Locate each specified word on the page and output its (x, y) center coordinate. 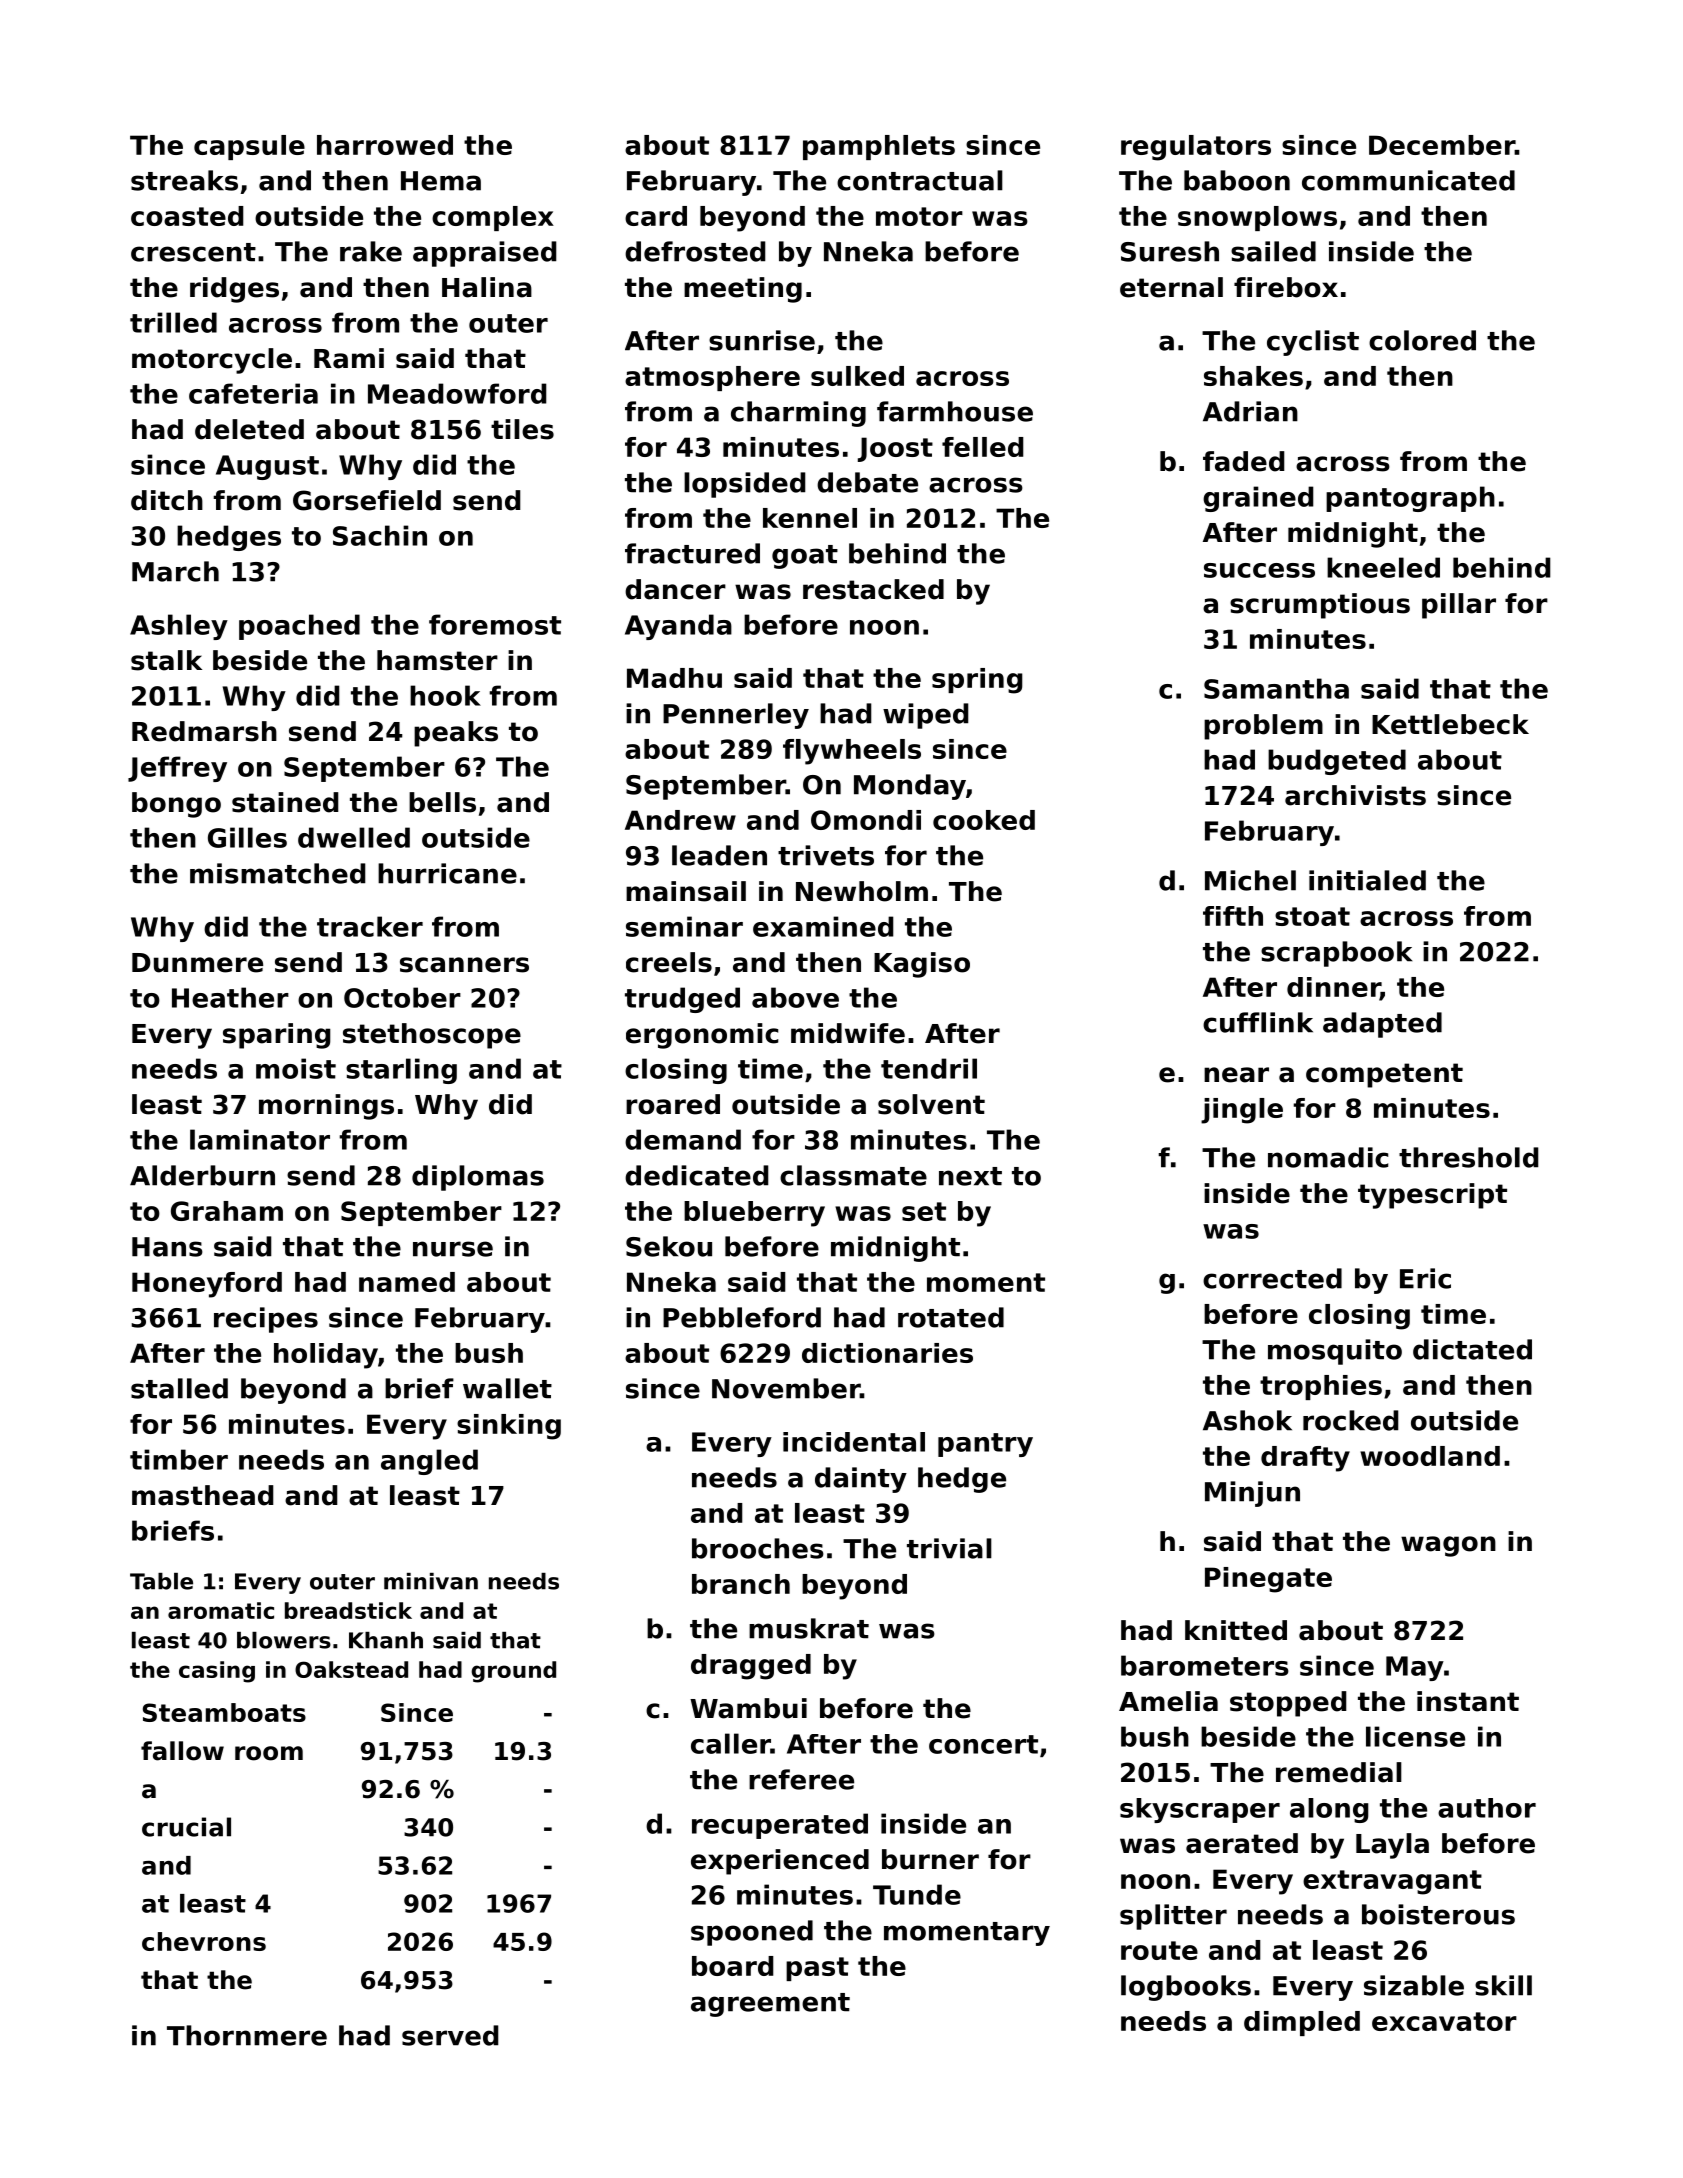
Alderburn (202, 1175)
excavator (1444, 2021)
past (817, 1969)
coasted (187, 216)
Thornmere (247, 2035)
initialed (1367, 880)
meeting (743, 290)
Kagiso (922, 965)
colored (1422, 340)
